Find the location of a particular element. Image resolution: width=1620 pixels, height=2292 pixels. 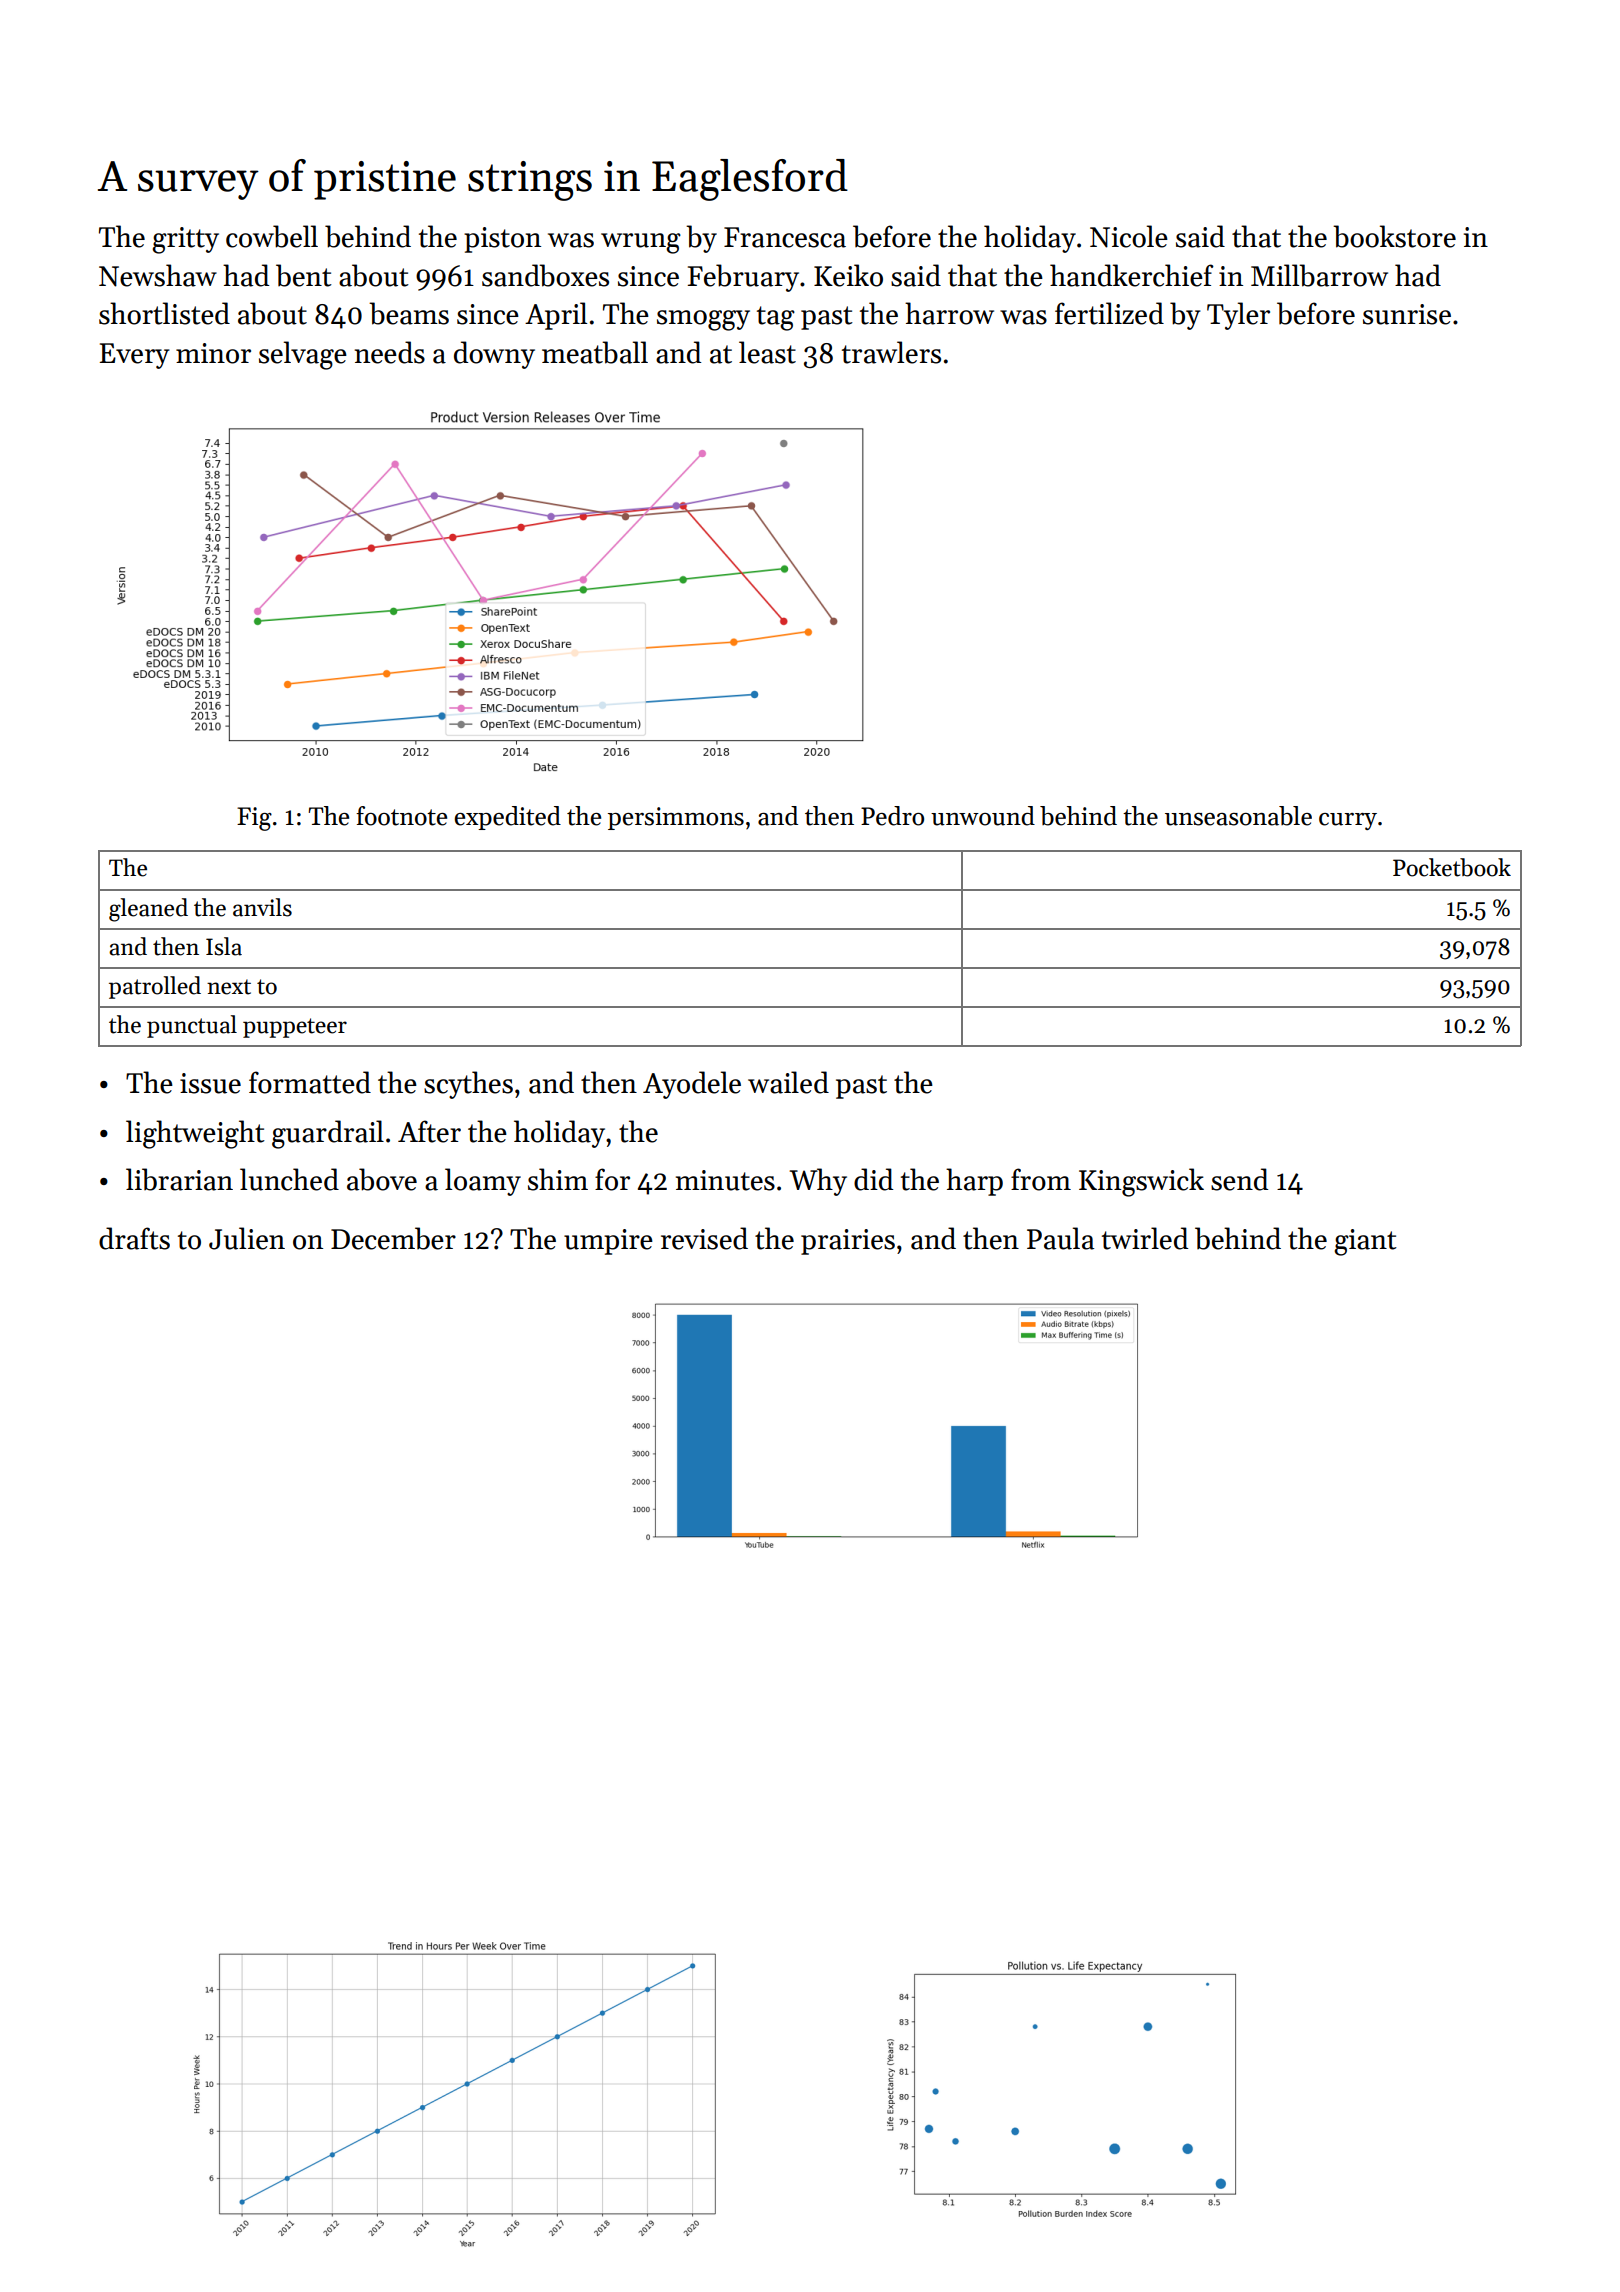

unseasonable is located at coordinates (1238, 816).
